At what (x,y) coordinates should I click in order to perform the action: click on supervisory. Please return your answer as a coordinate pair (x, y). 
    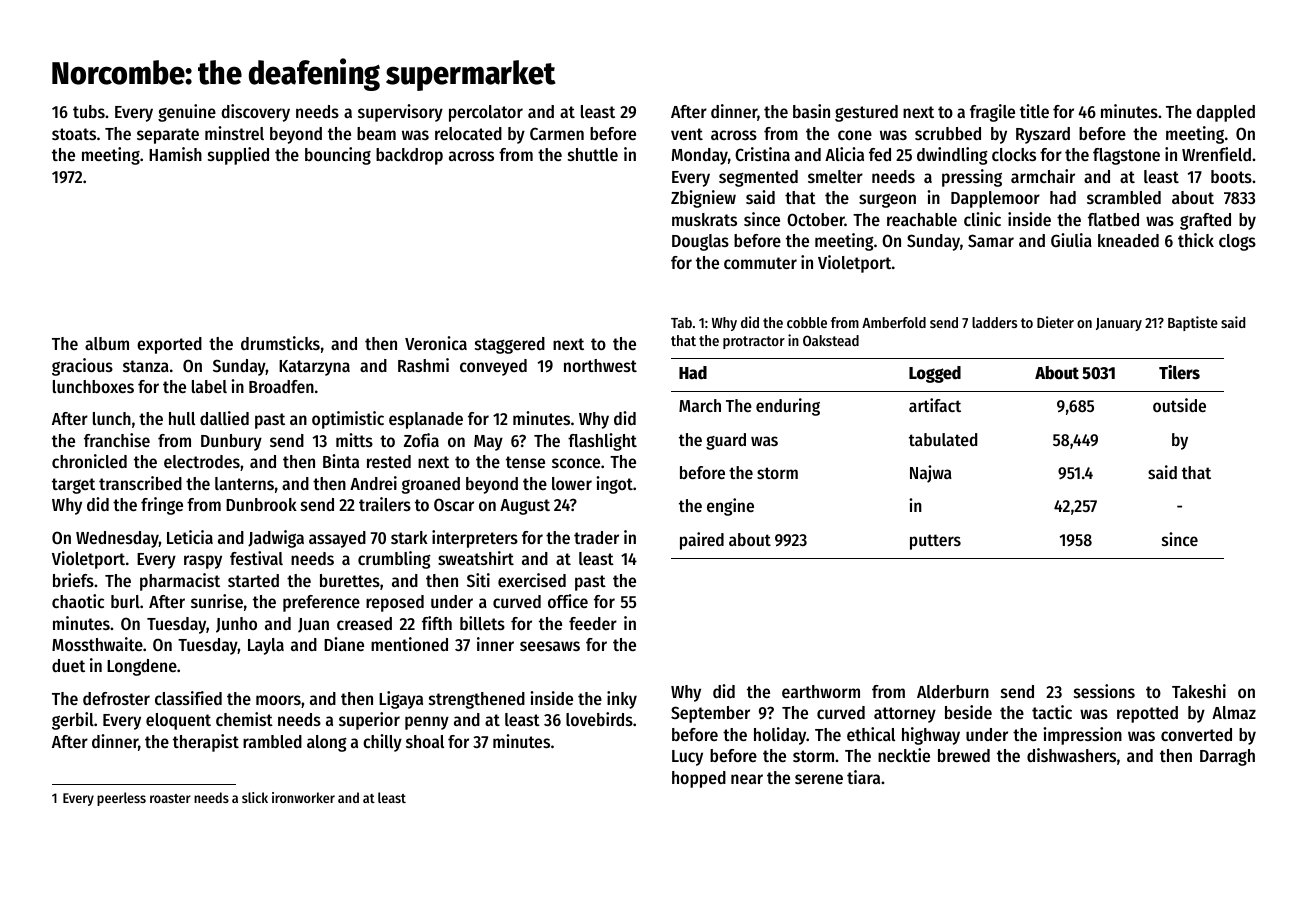
    Looking at the image, I should click on (400, 113).
